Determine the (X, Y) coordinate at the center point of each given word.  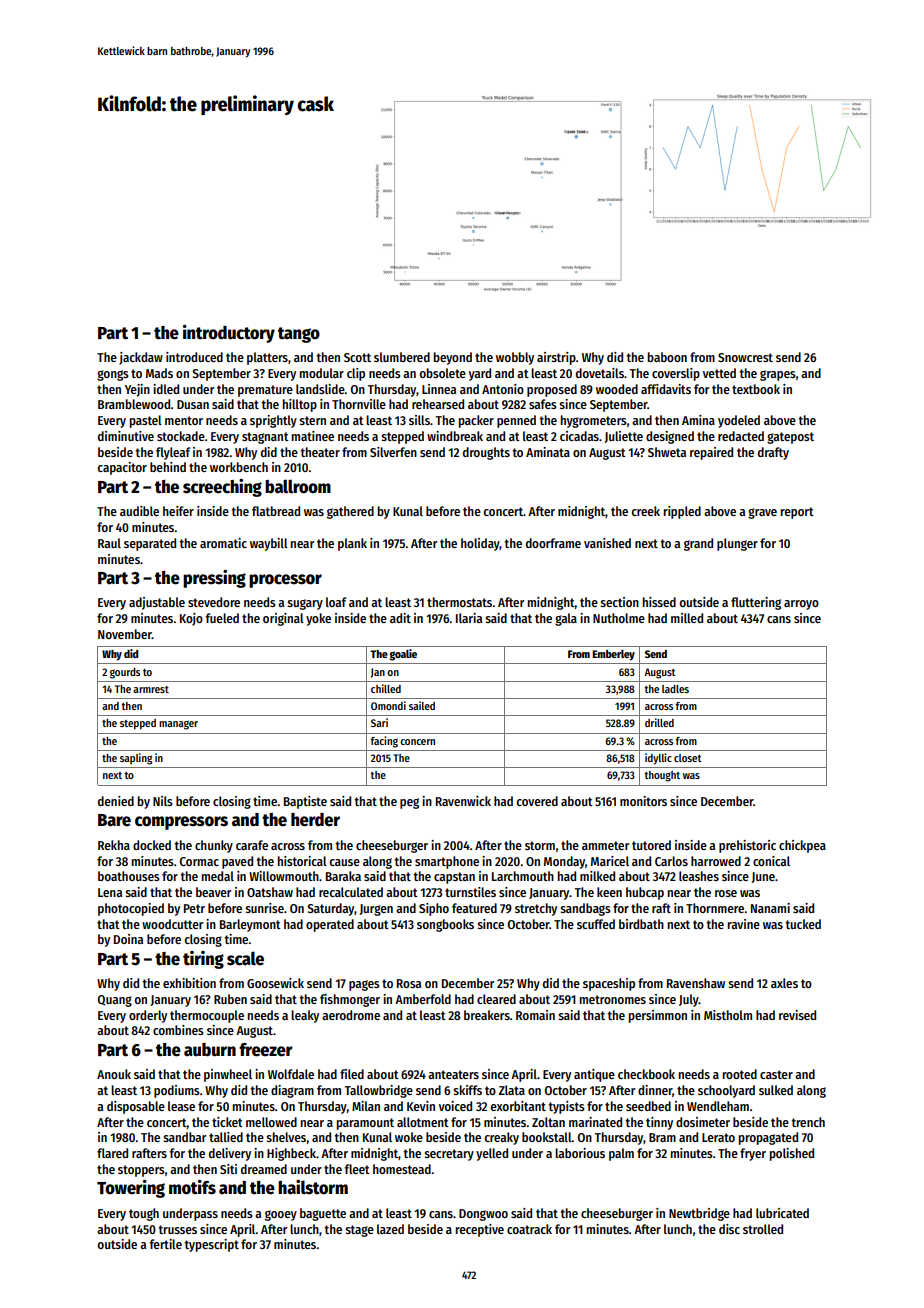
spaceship (609, 984)
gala (566, 619)
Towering (131, 1189)
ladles (675, 689)
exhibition (189, 983)
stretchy (536, 909)
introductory (229, 334)
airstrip (556, 358)
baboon (667, 357)
